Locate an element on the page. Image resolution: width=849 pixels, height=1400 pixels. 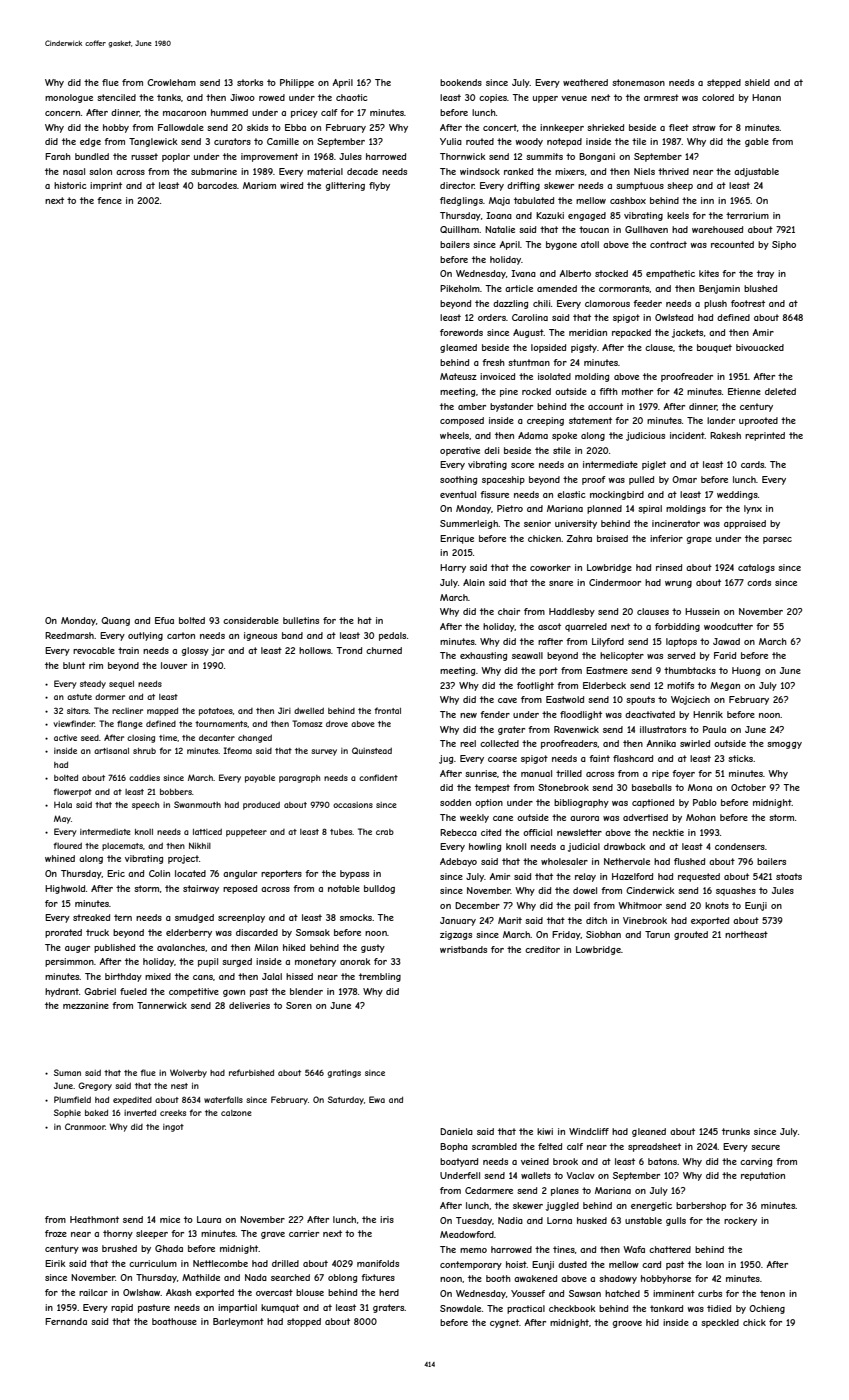
Laura is located at coordinates (209, 1219).
